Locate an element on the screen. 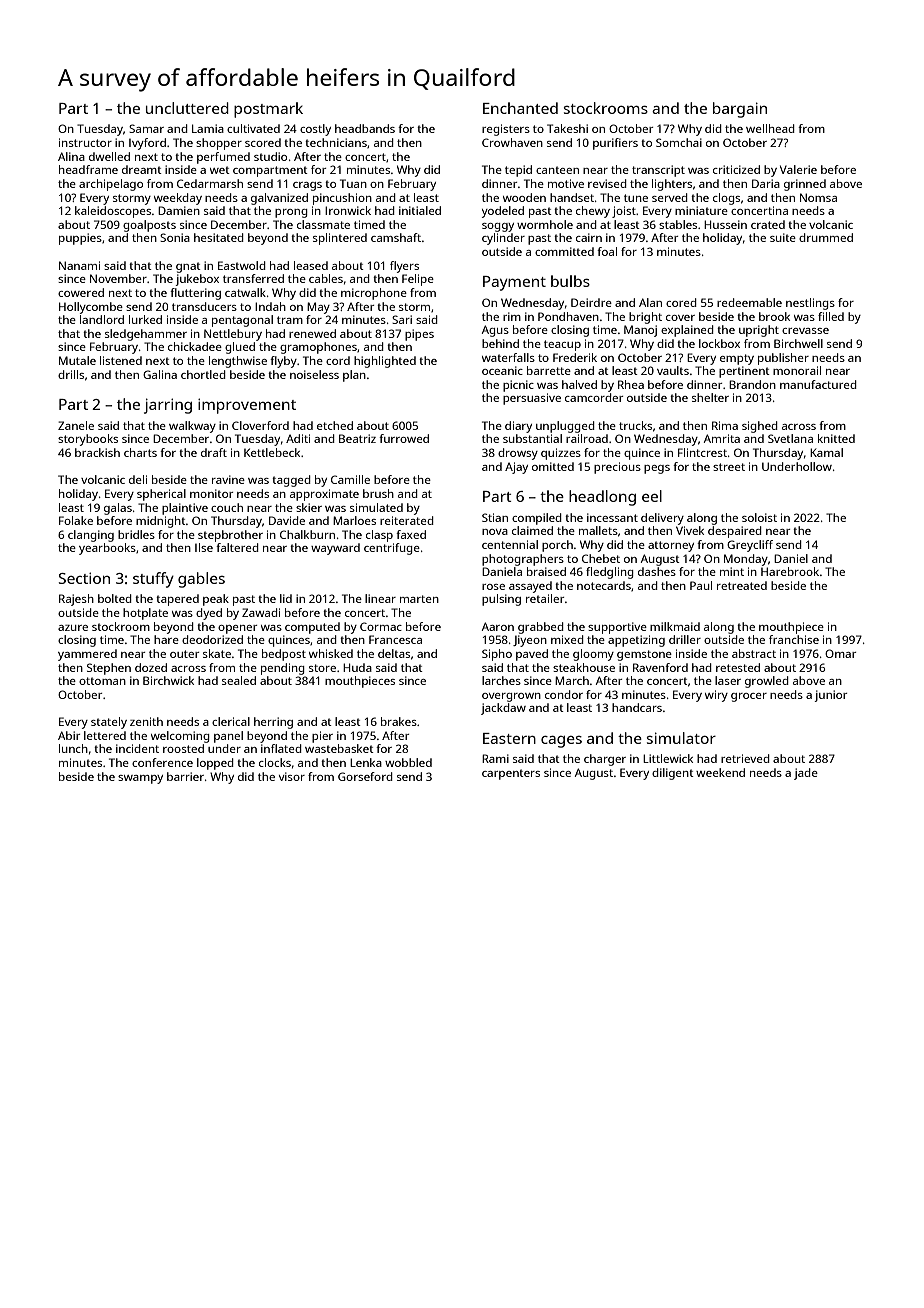 The height and width of the screenshot is (1308, 924). bargain is located at coordinates (740, 110).
